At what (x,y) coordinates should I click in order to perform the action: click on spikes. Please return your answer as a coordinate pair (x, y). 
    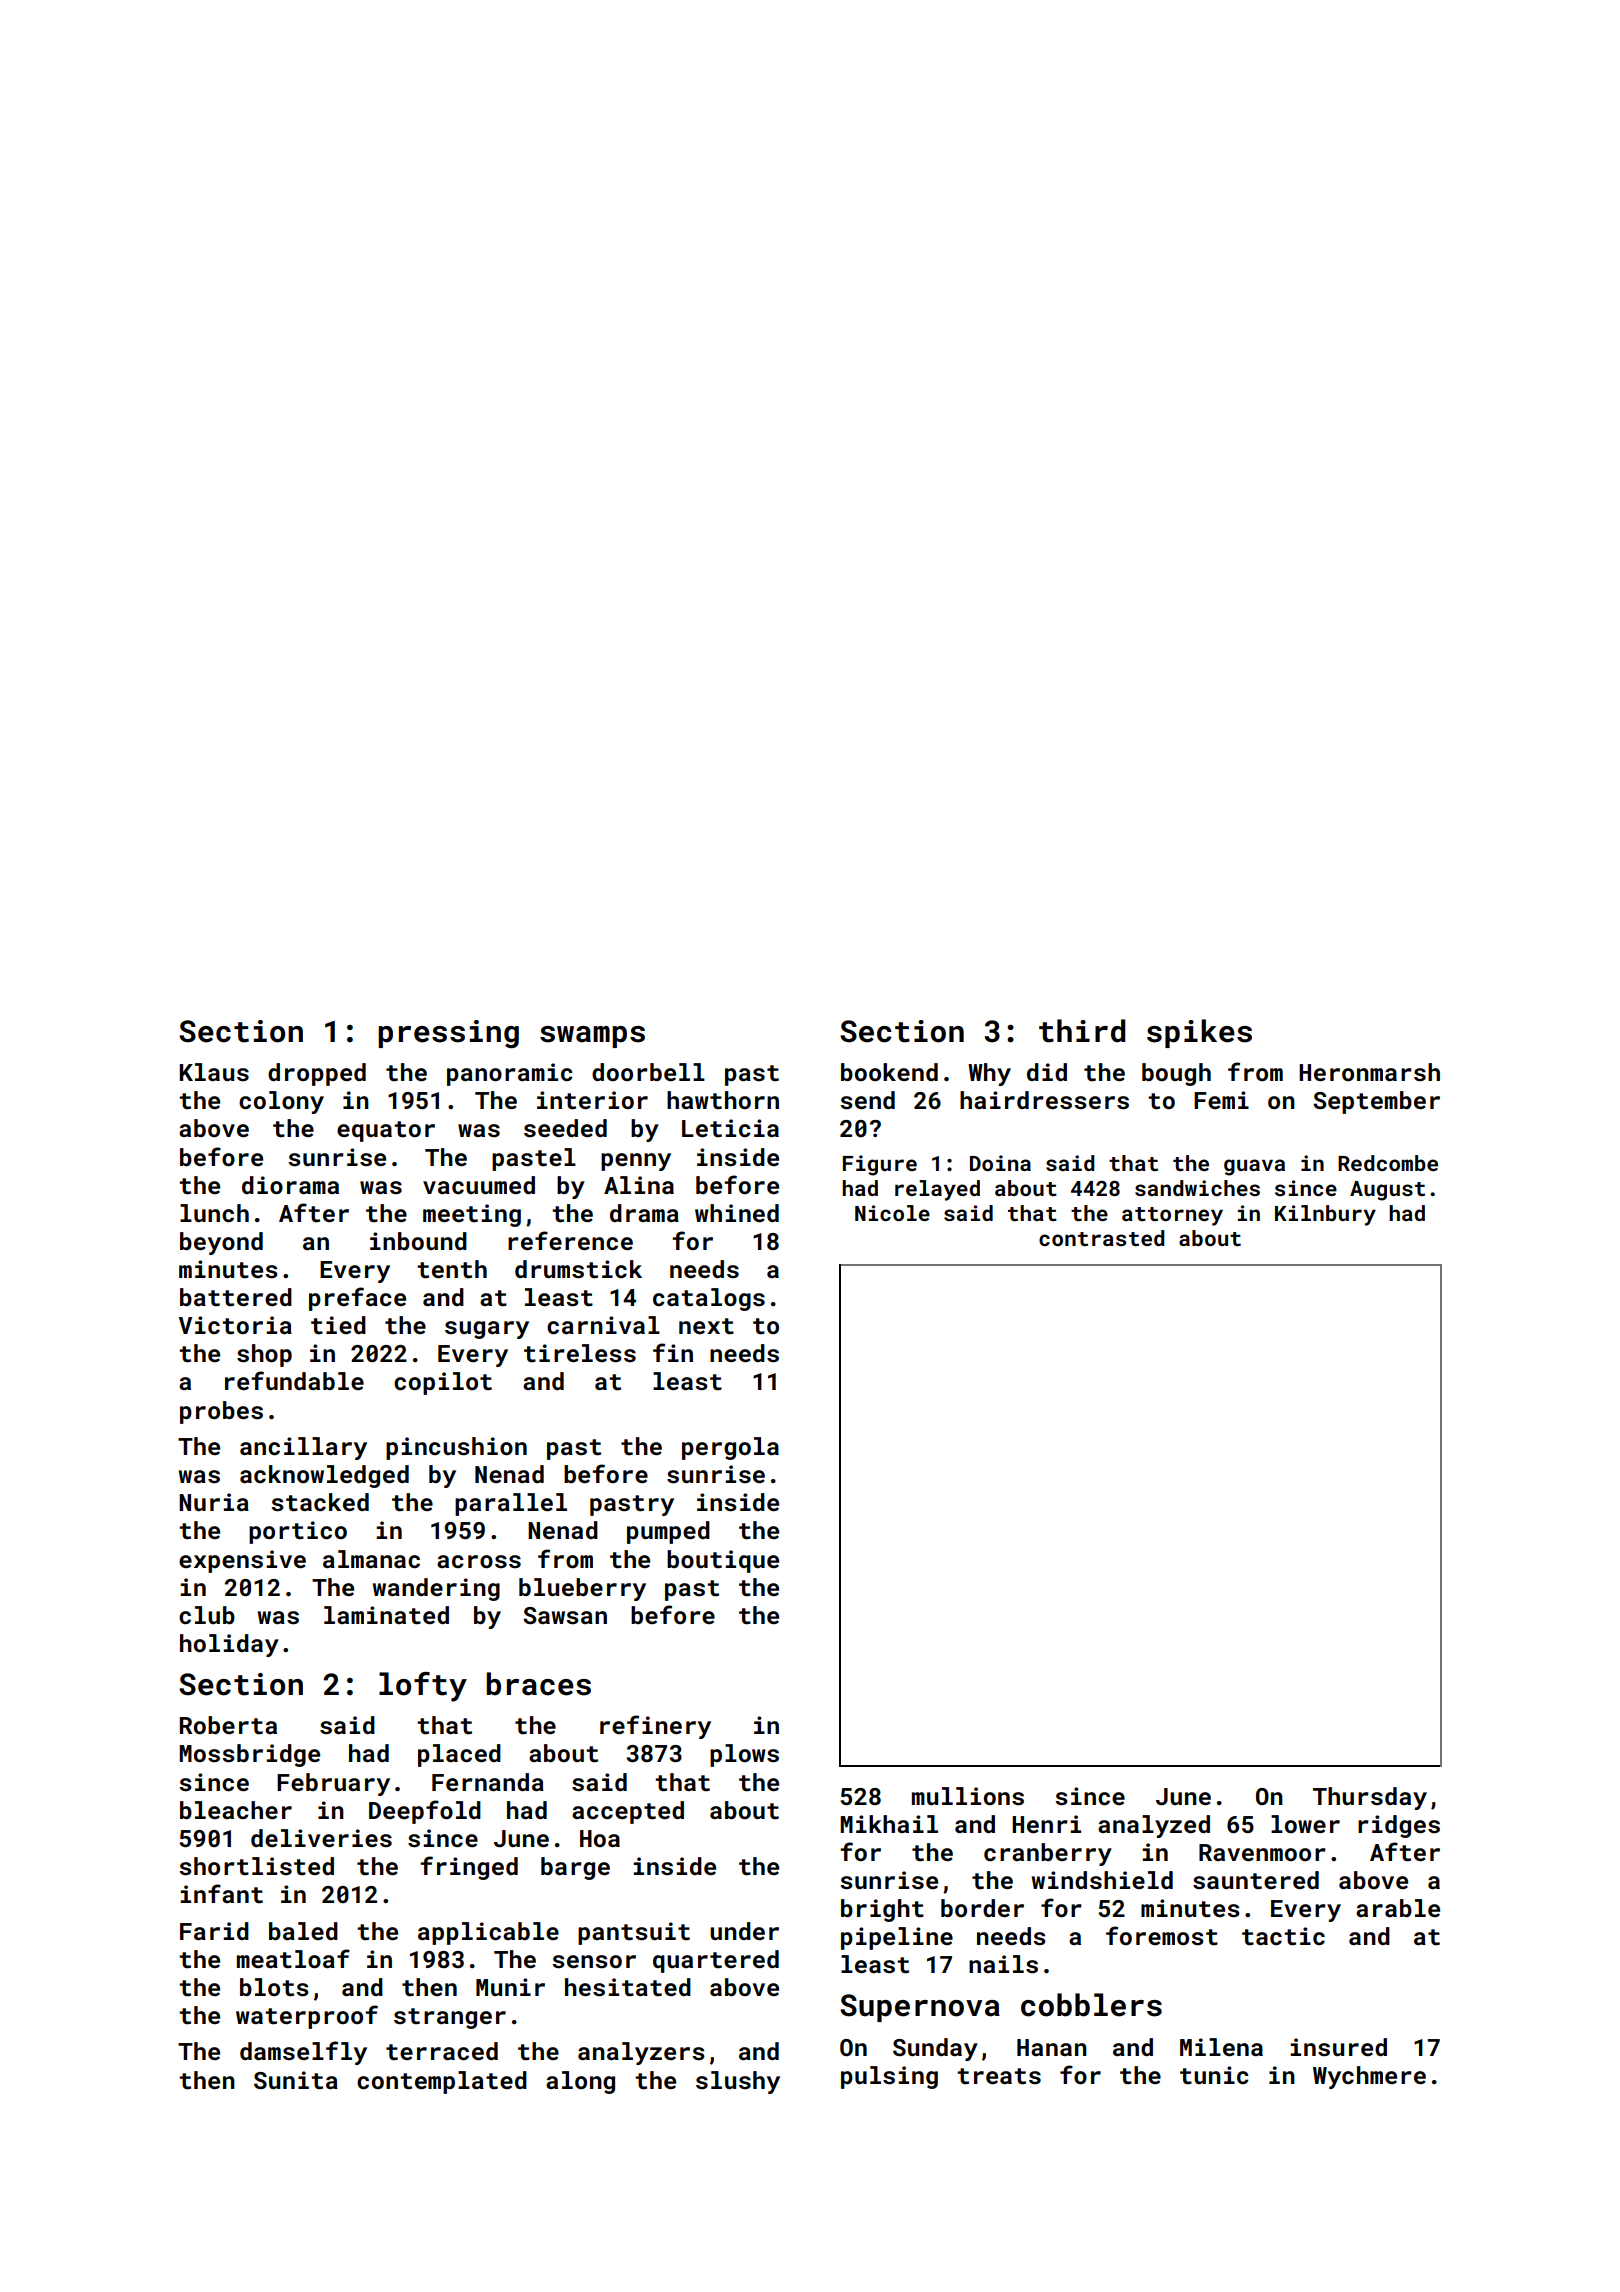
    Looking at the image, I should click on (1199, 1033).
